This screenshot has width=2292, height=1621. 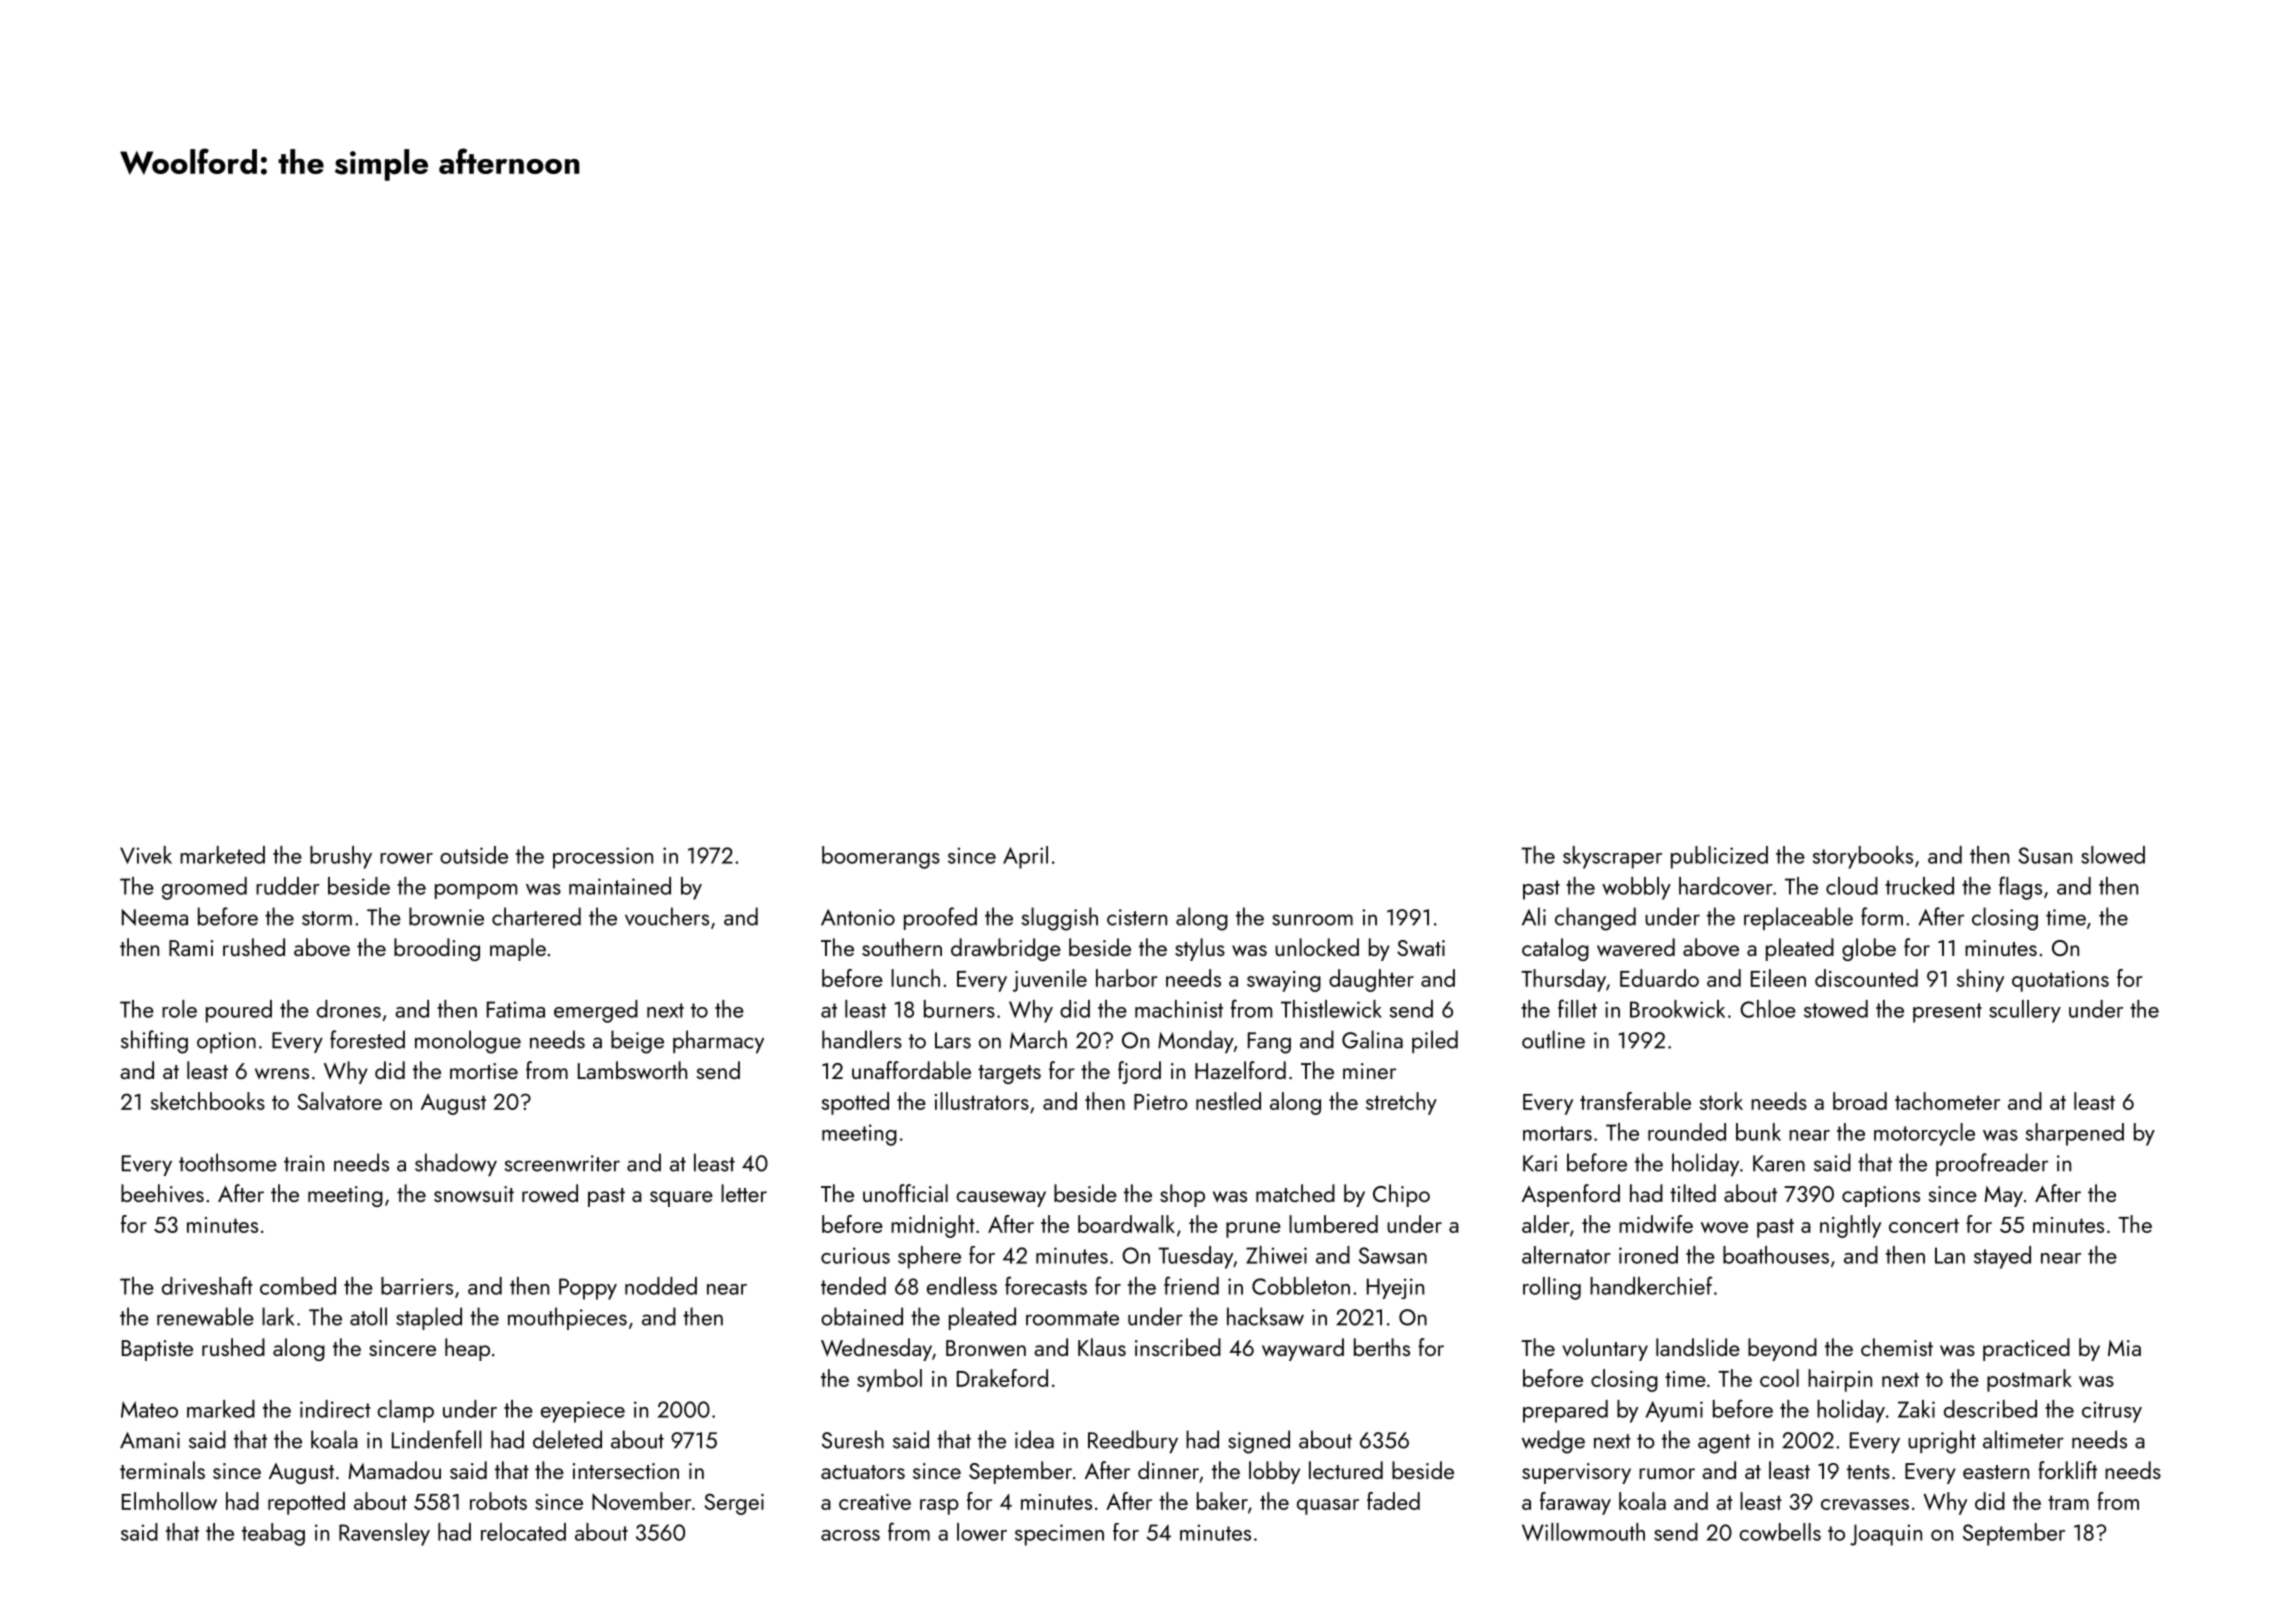 I want to click on Chloe, so click(x=1768, y=1009).
